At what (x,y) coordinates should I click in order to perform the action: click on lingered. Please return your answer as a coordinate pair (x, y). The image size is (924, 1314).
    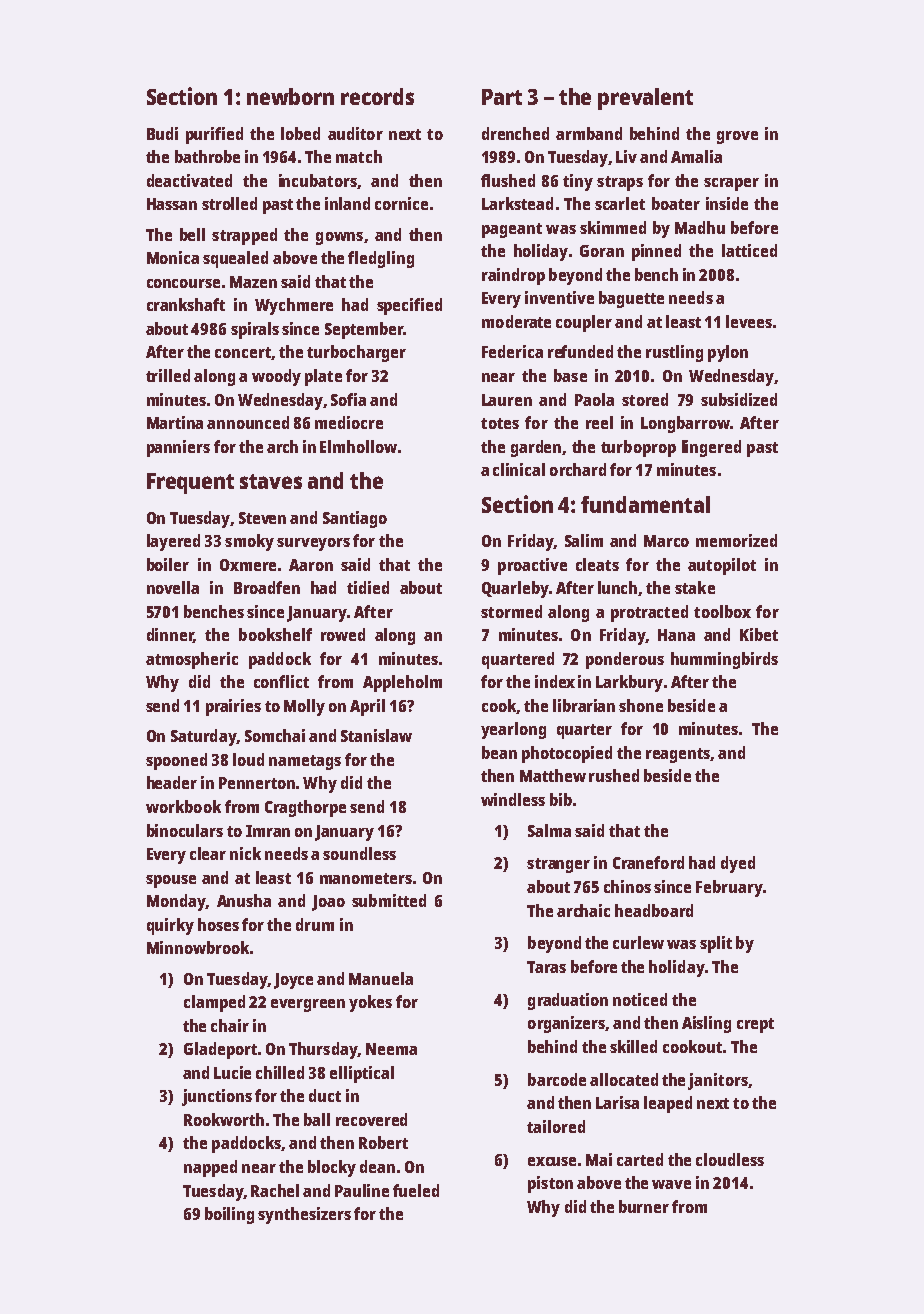
    Looking at the image, I should click on (711, 448).
